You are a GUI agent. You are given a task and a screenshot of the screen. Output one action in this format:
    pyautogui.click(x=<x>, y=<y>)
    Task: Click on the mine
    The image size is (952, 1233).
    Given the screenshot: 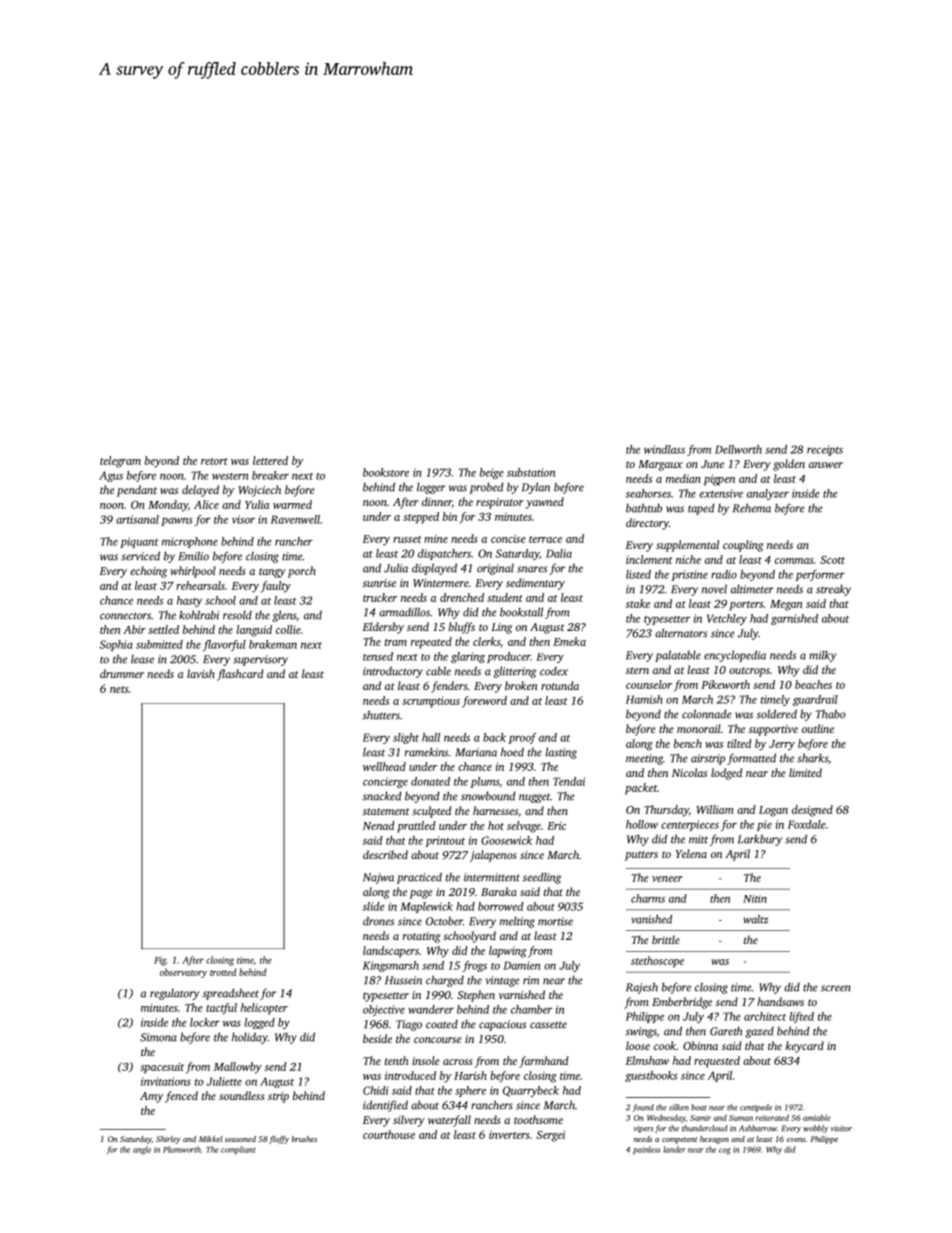 What is the action you would take?
    pyautogui.click(x=436, y=539)
